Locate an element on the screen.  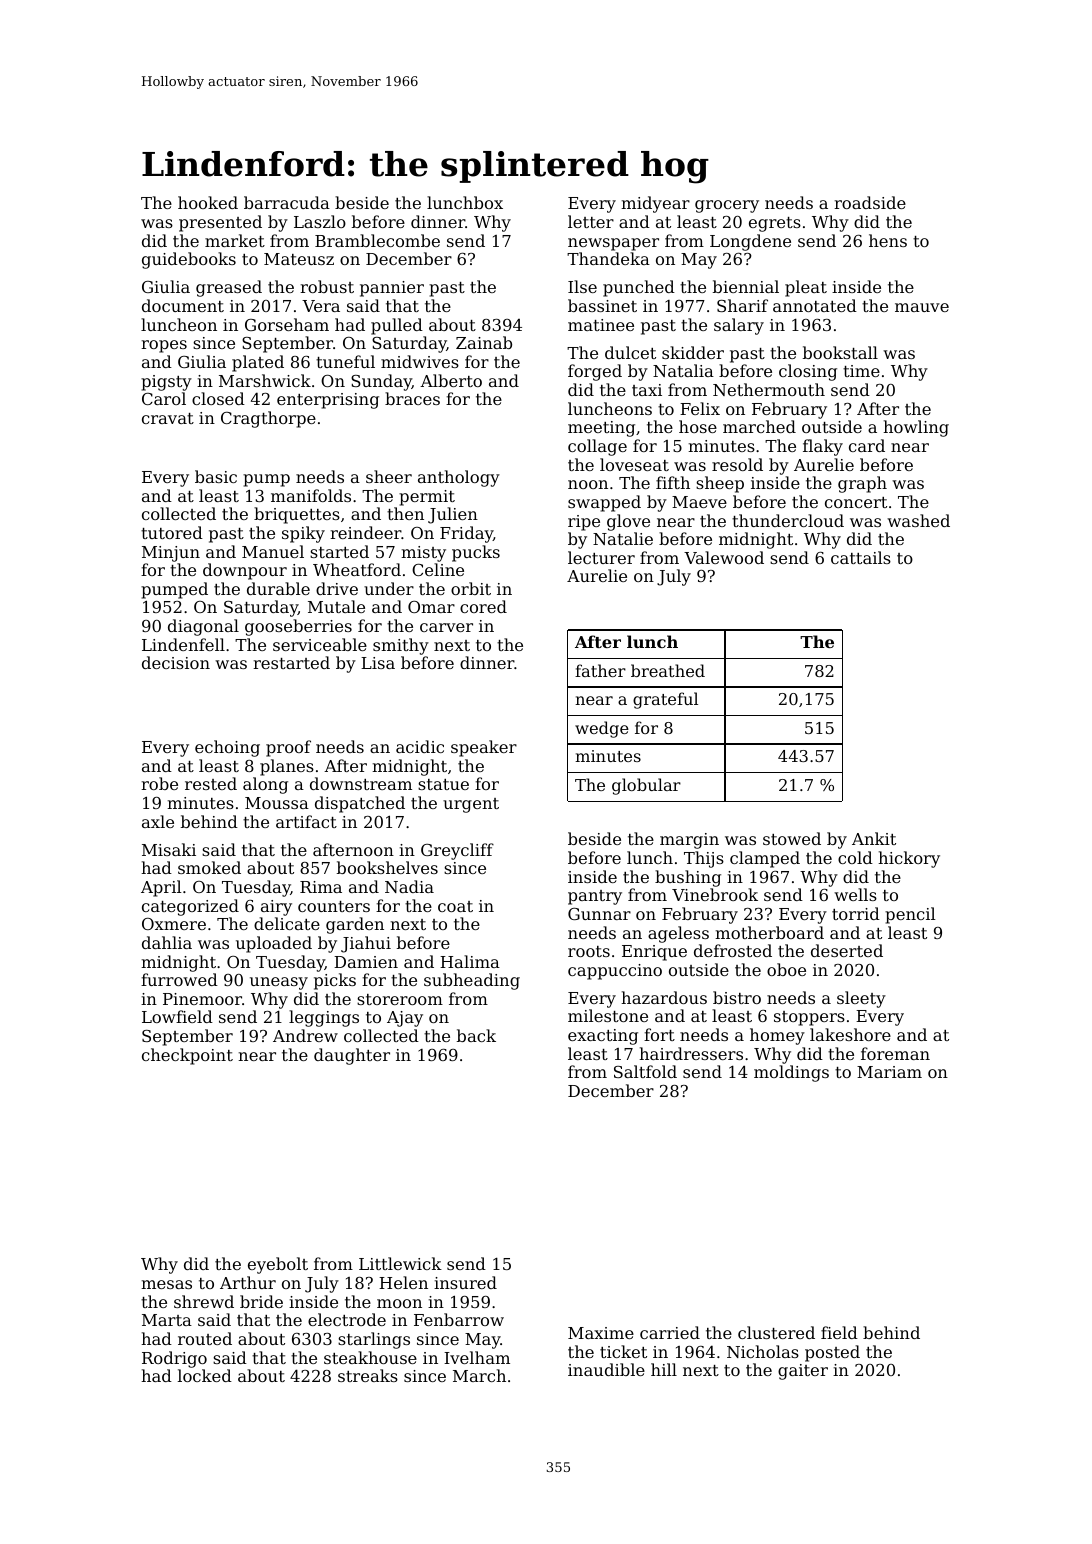
presented is located at coordinates (220, 223).
